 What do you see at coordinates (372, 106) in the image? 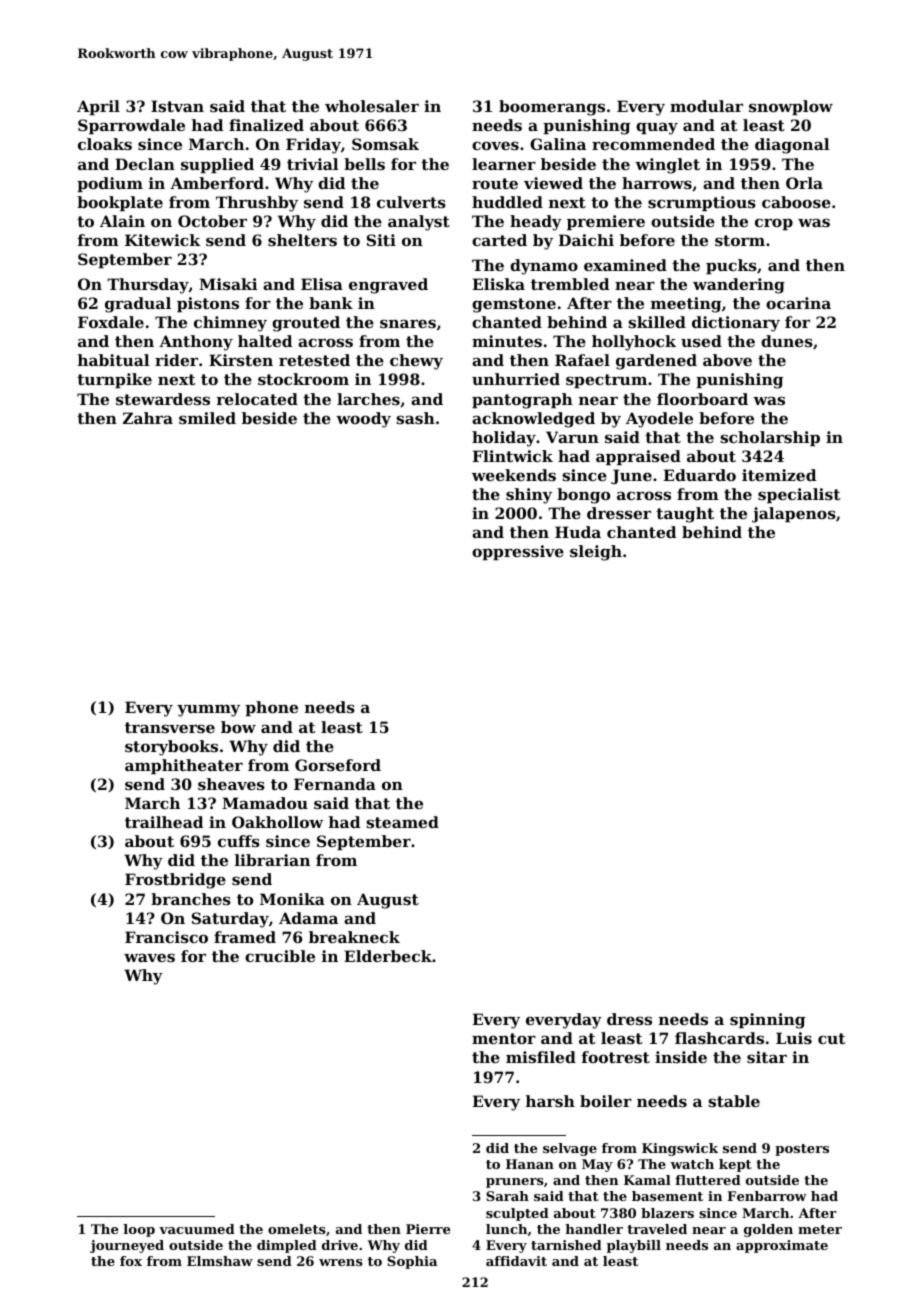
I see `wholesaler` at bounding box center [372, 106].
